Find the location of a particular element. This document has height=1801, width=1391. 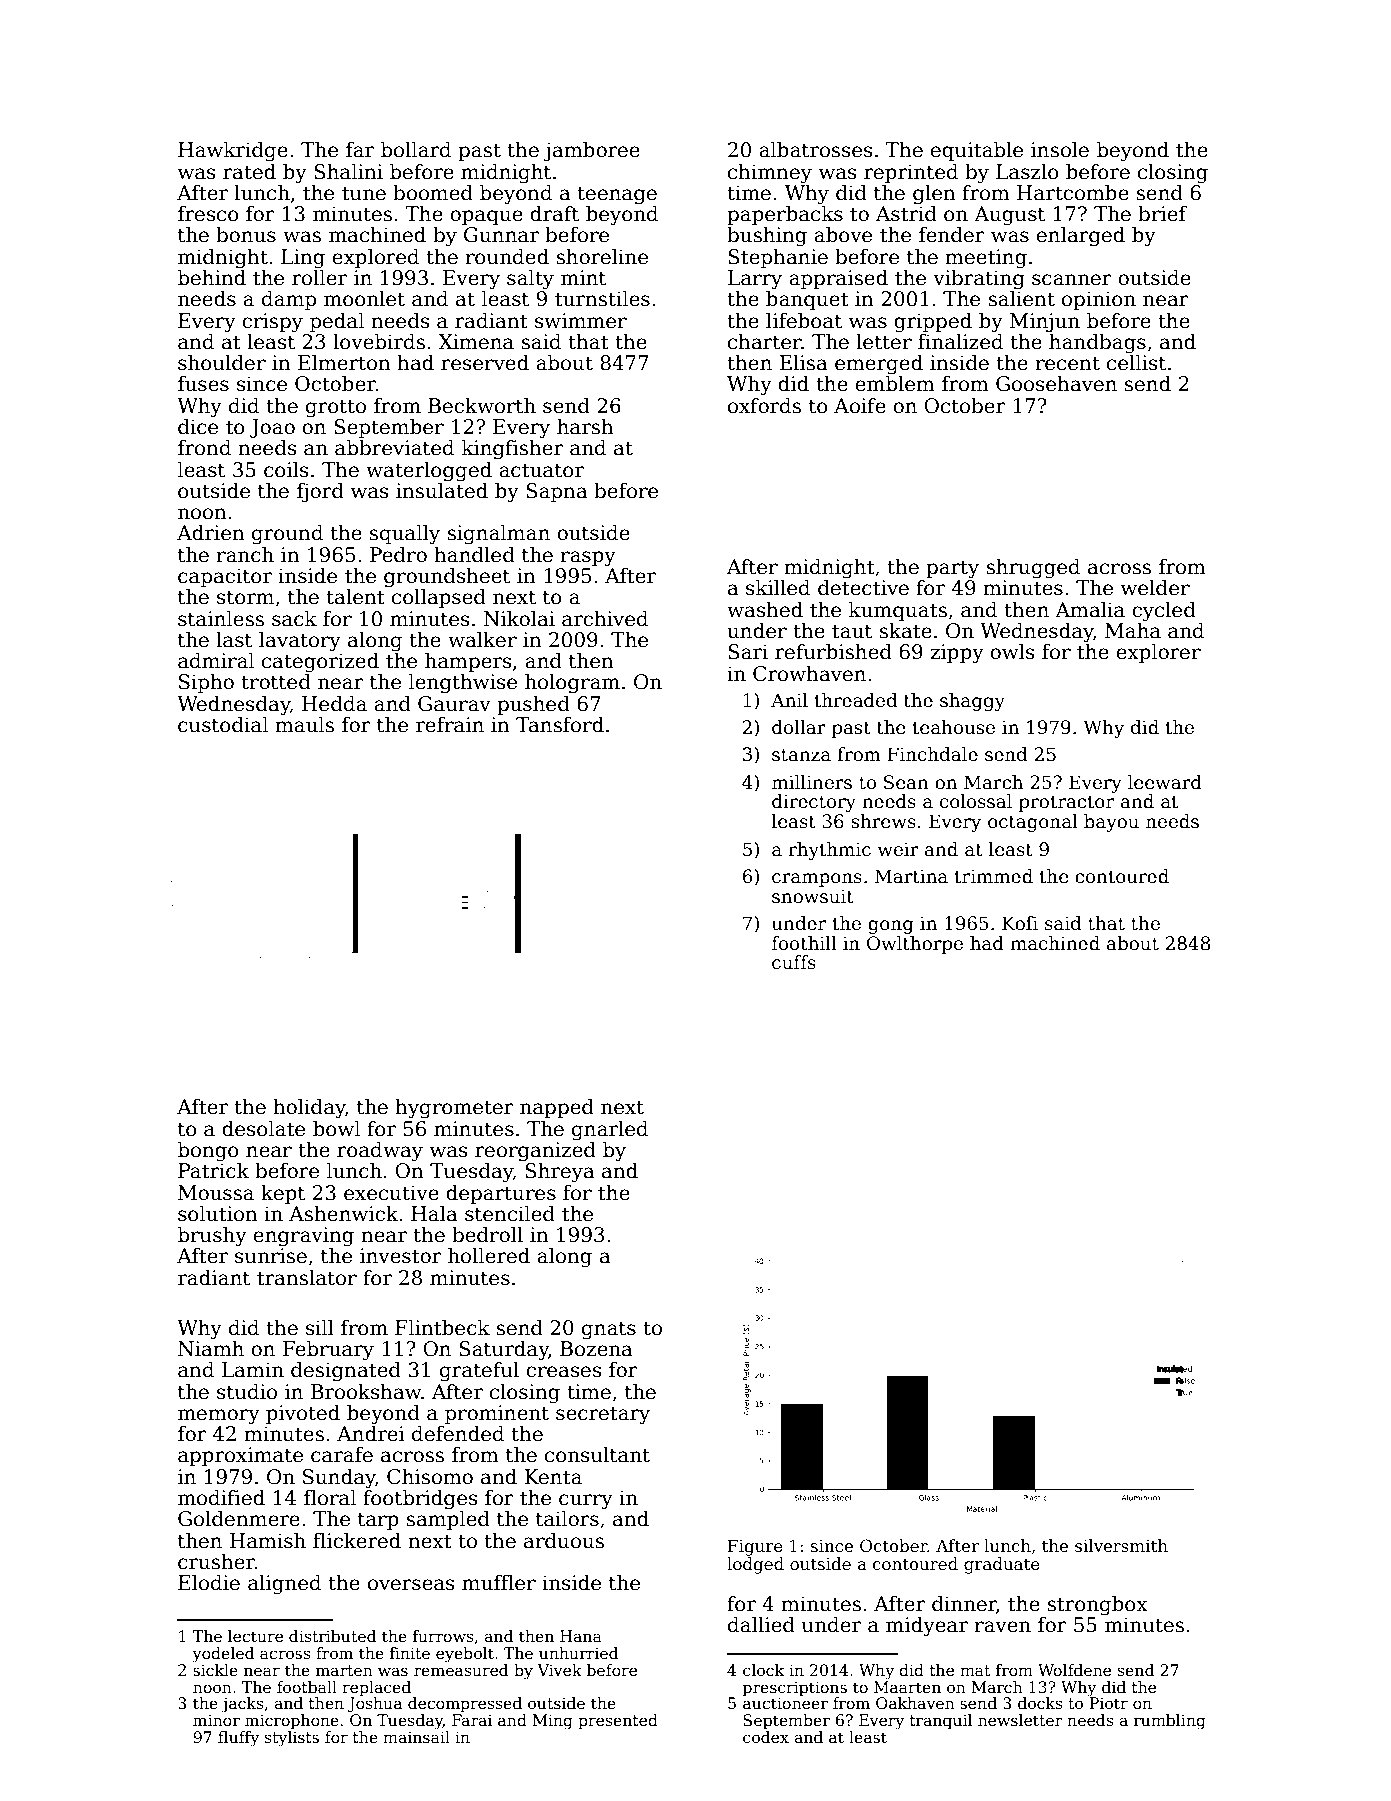

Laszlo is located at coordinates (1027, 171).
